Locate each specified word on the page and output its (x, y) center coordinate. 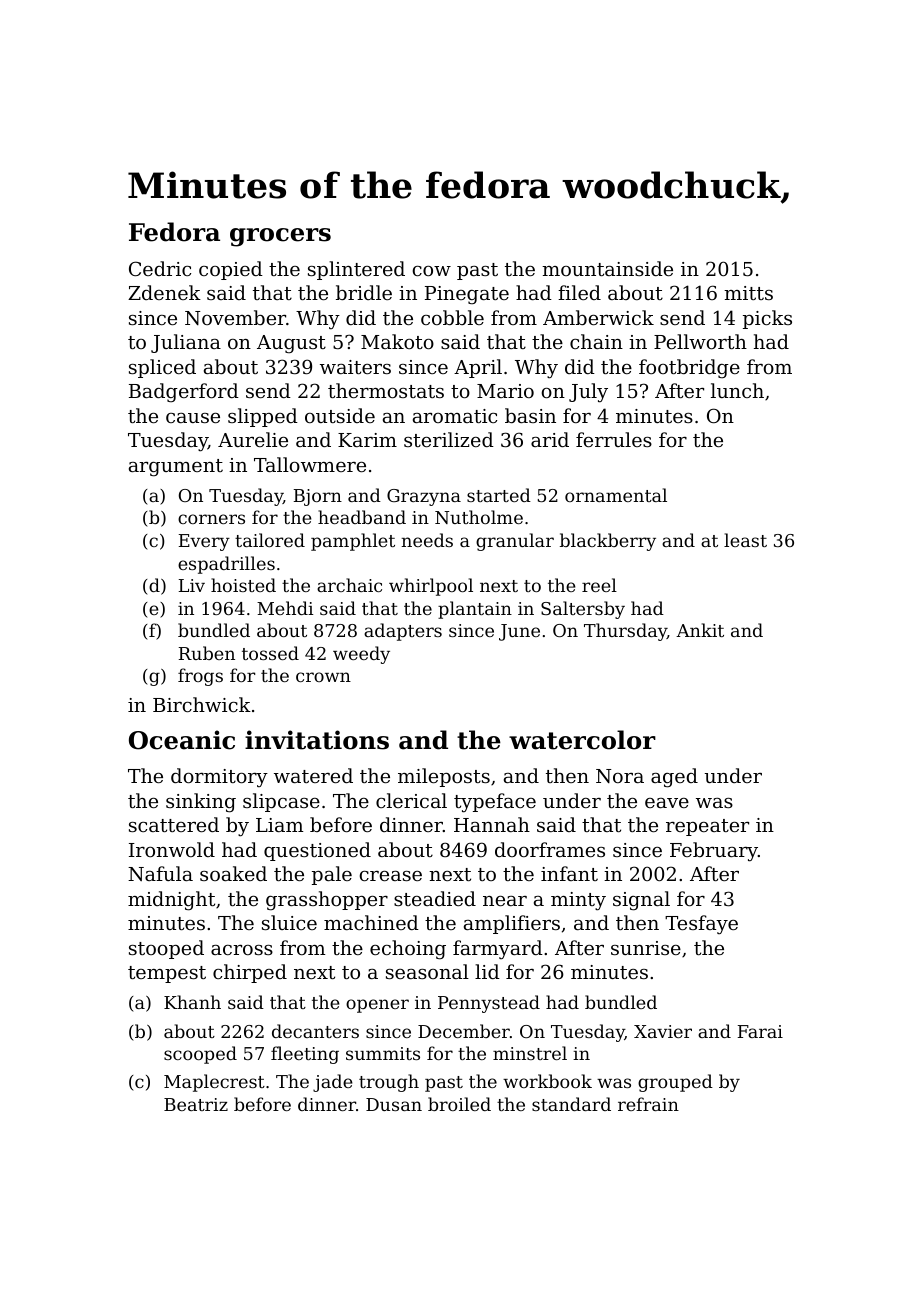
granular (515, 542)
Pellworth (700, 341)
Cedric (160, 268)
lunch (737, 390)
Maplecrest (214, 1083)
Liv (192, 585)
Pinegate (467, 295)
